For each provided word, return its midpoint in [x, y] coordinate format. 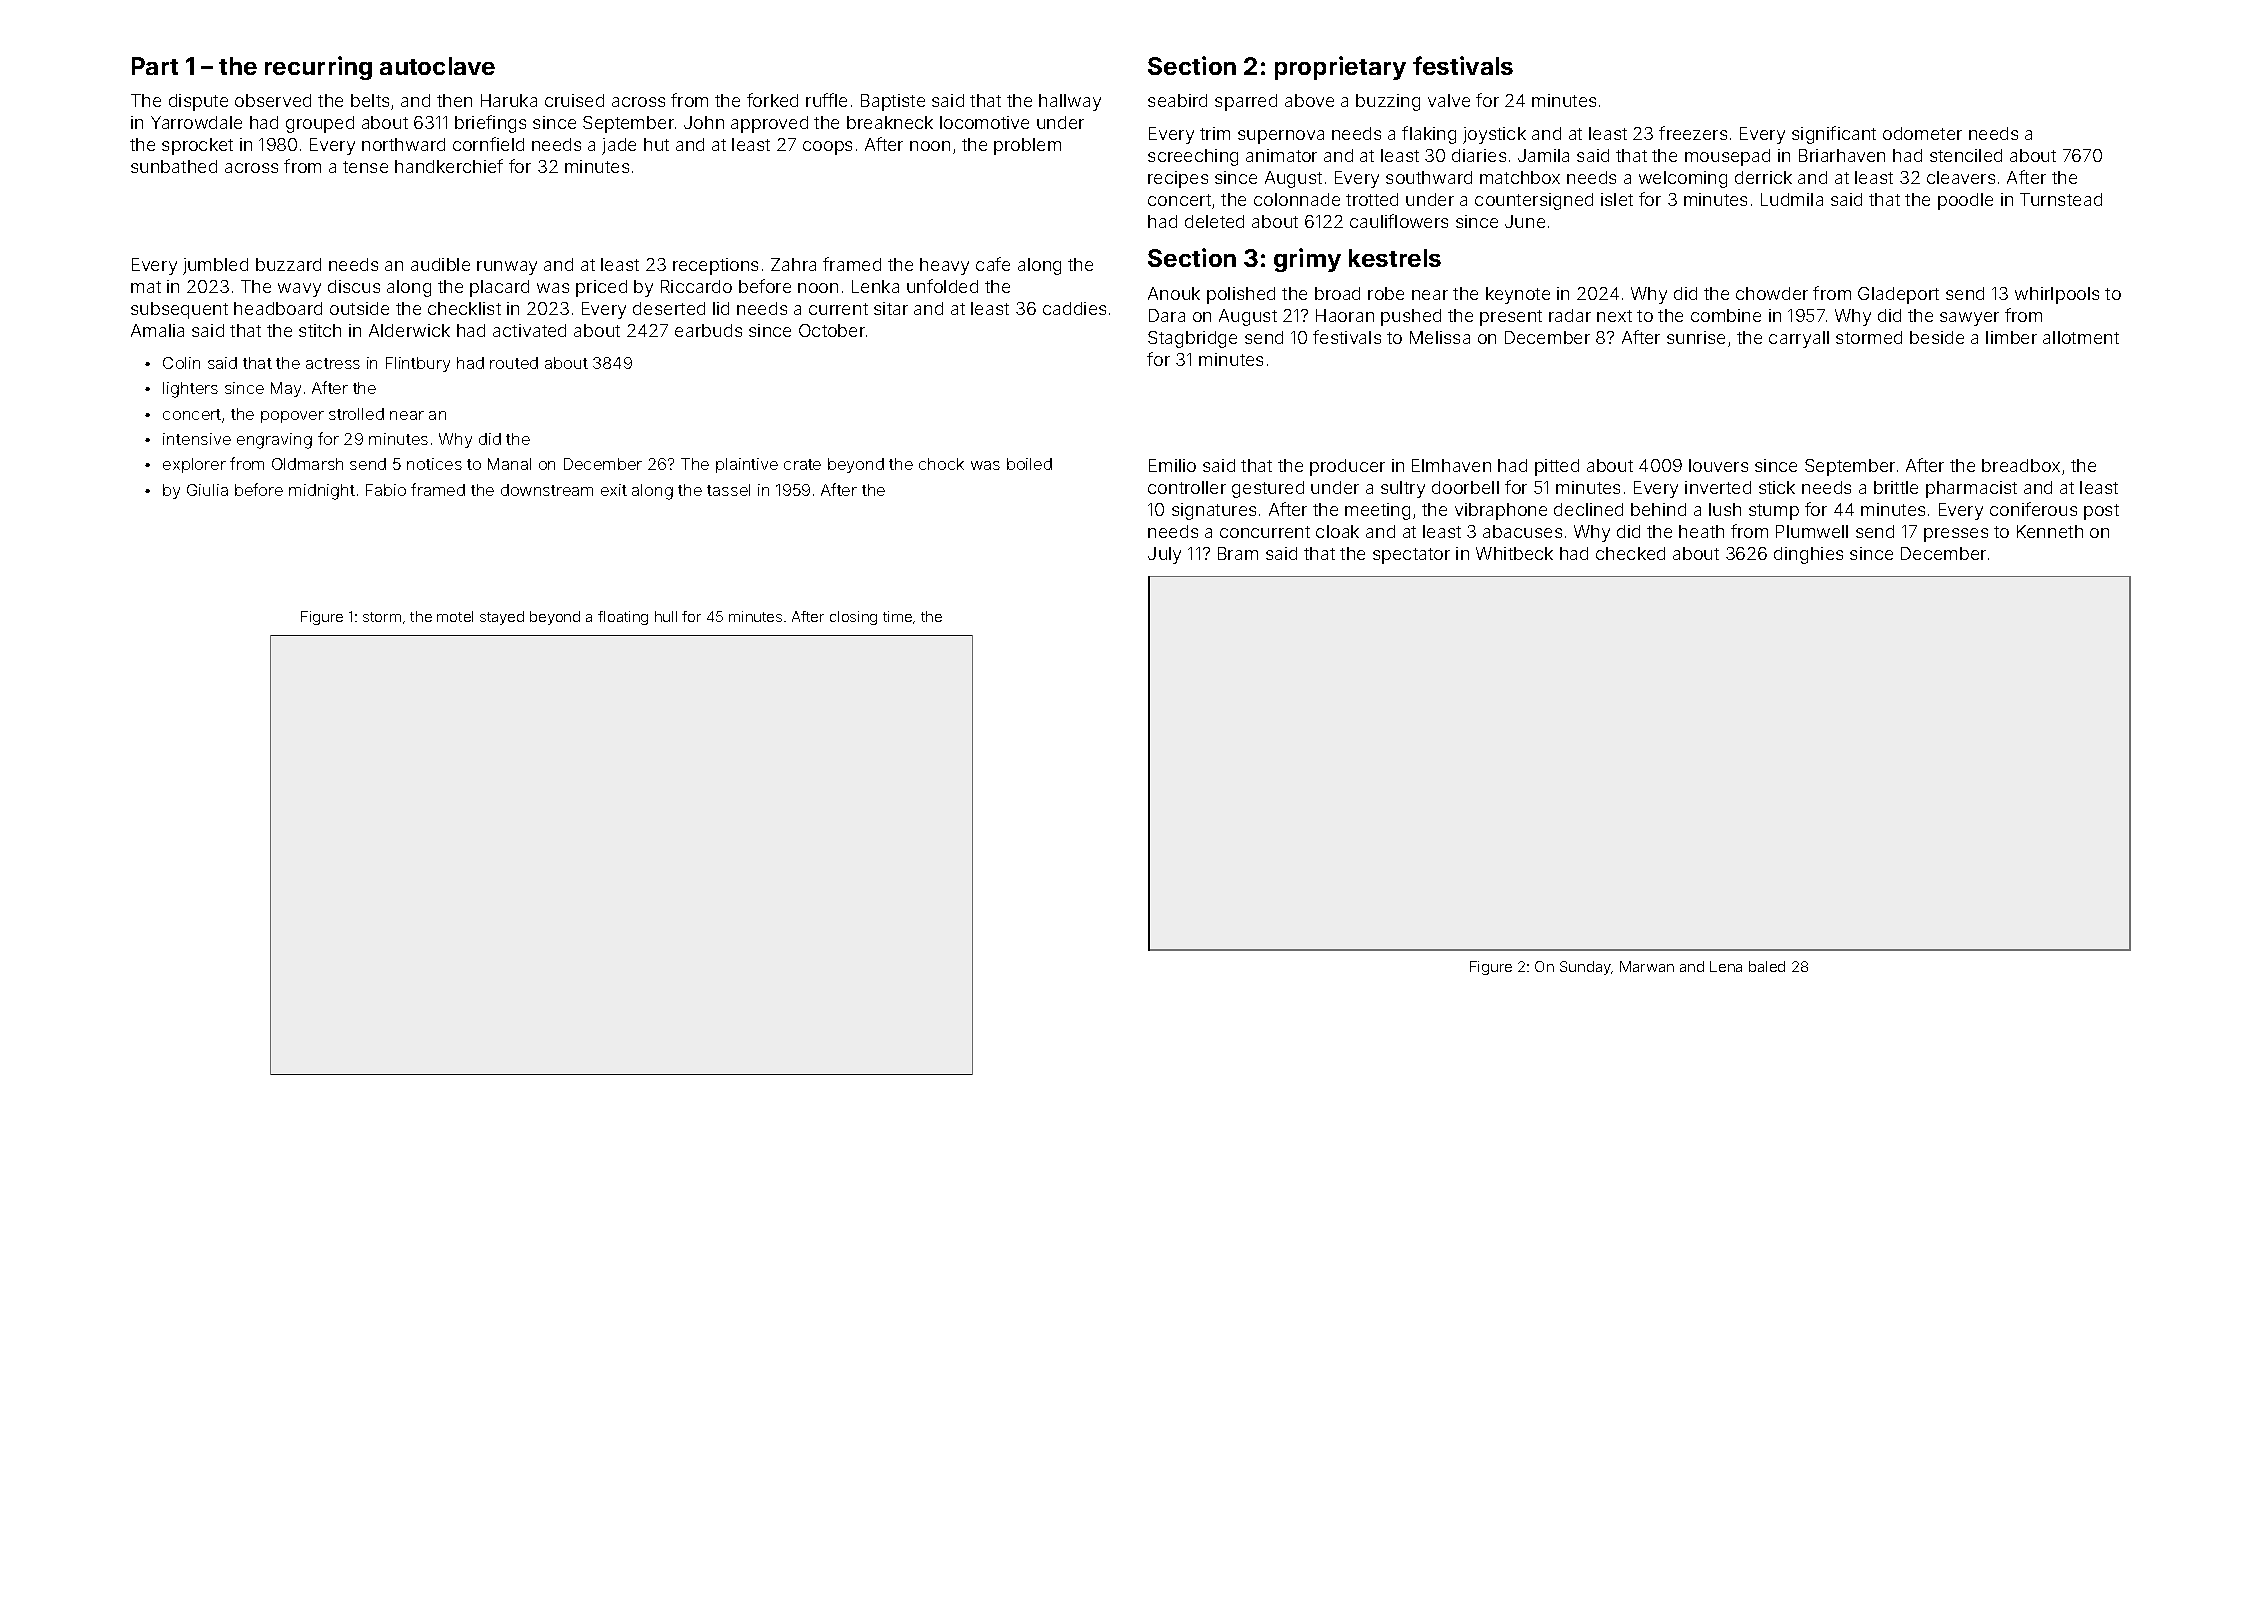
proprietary [1340, 68]
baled [1767, 966]
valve [1449, 100]
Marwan [1647, 966]
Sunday [1585, 968]
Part [155, 66]
